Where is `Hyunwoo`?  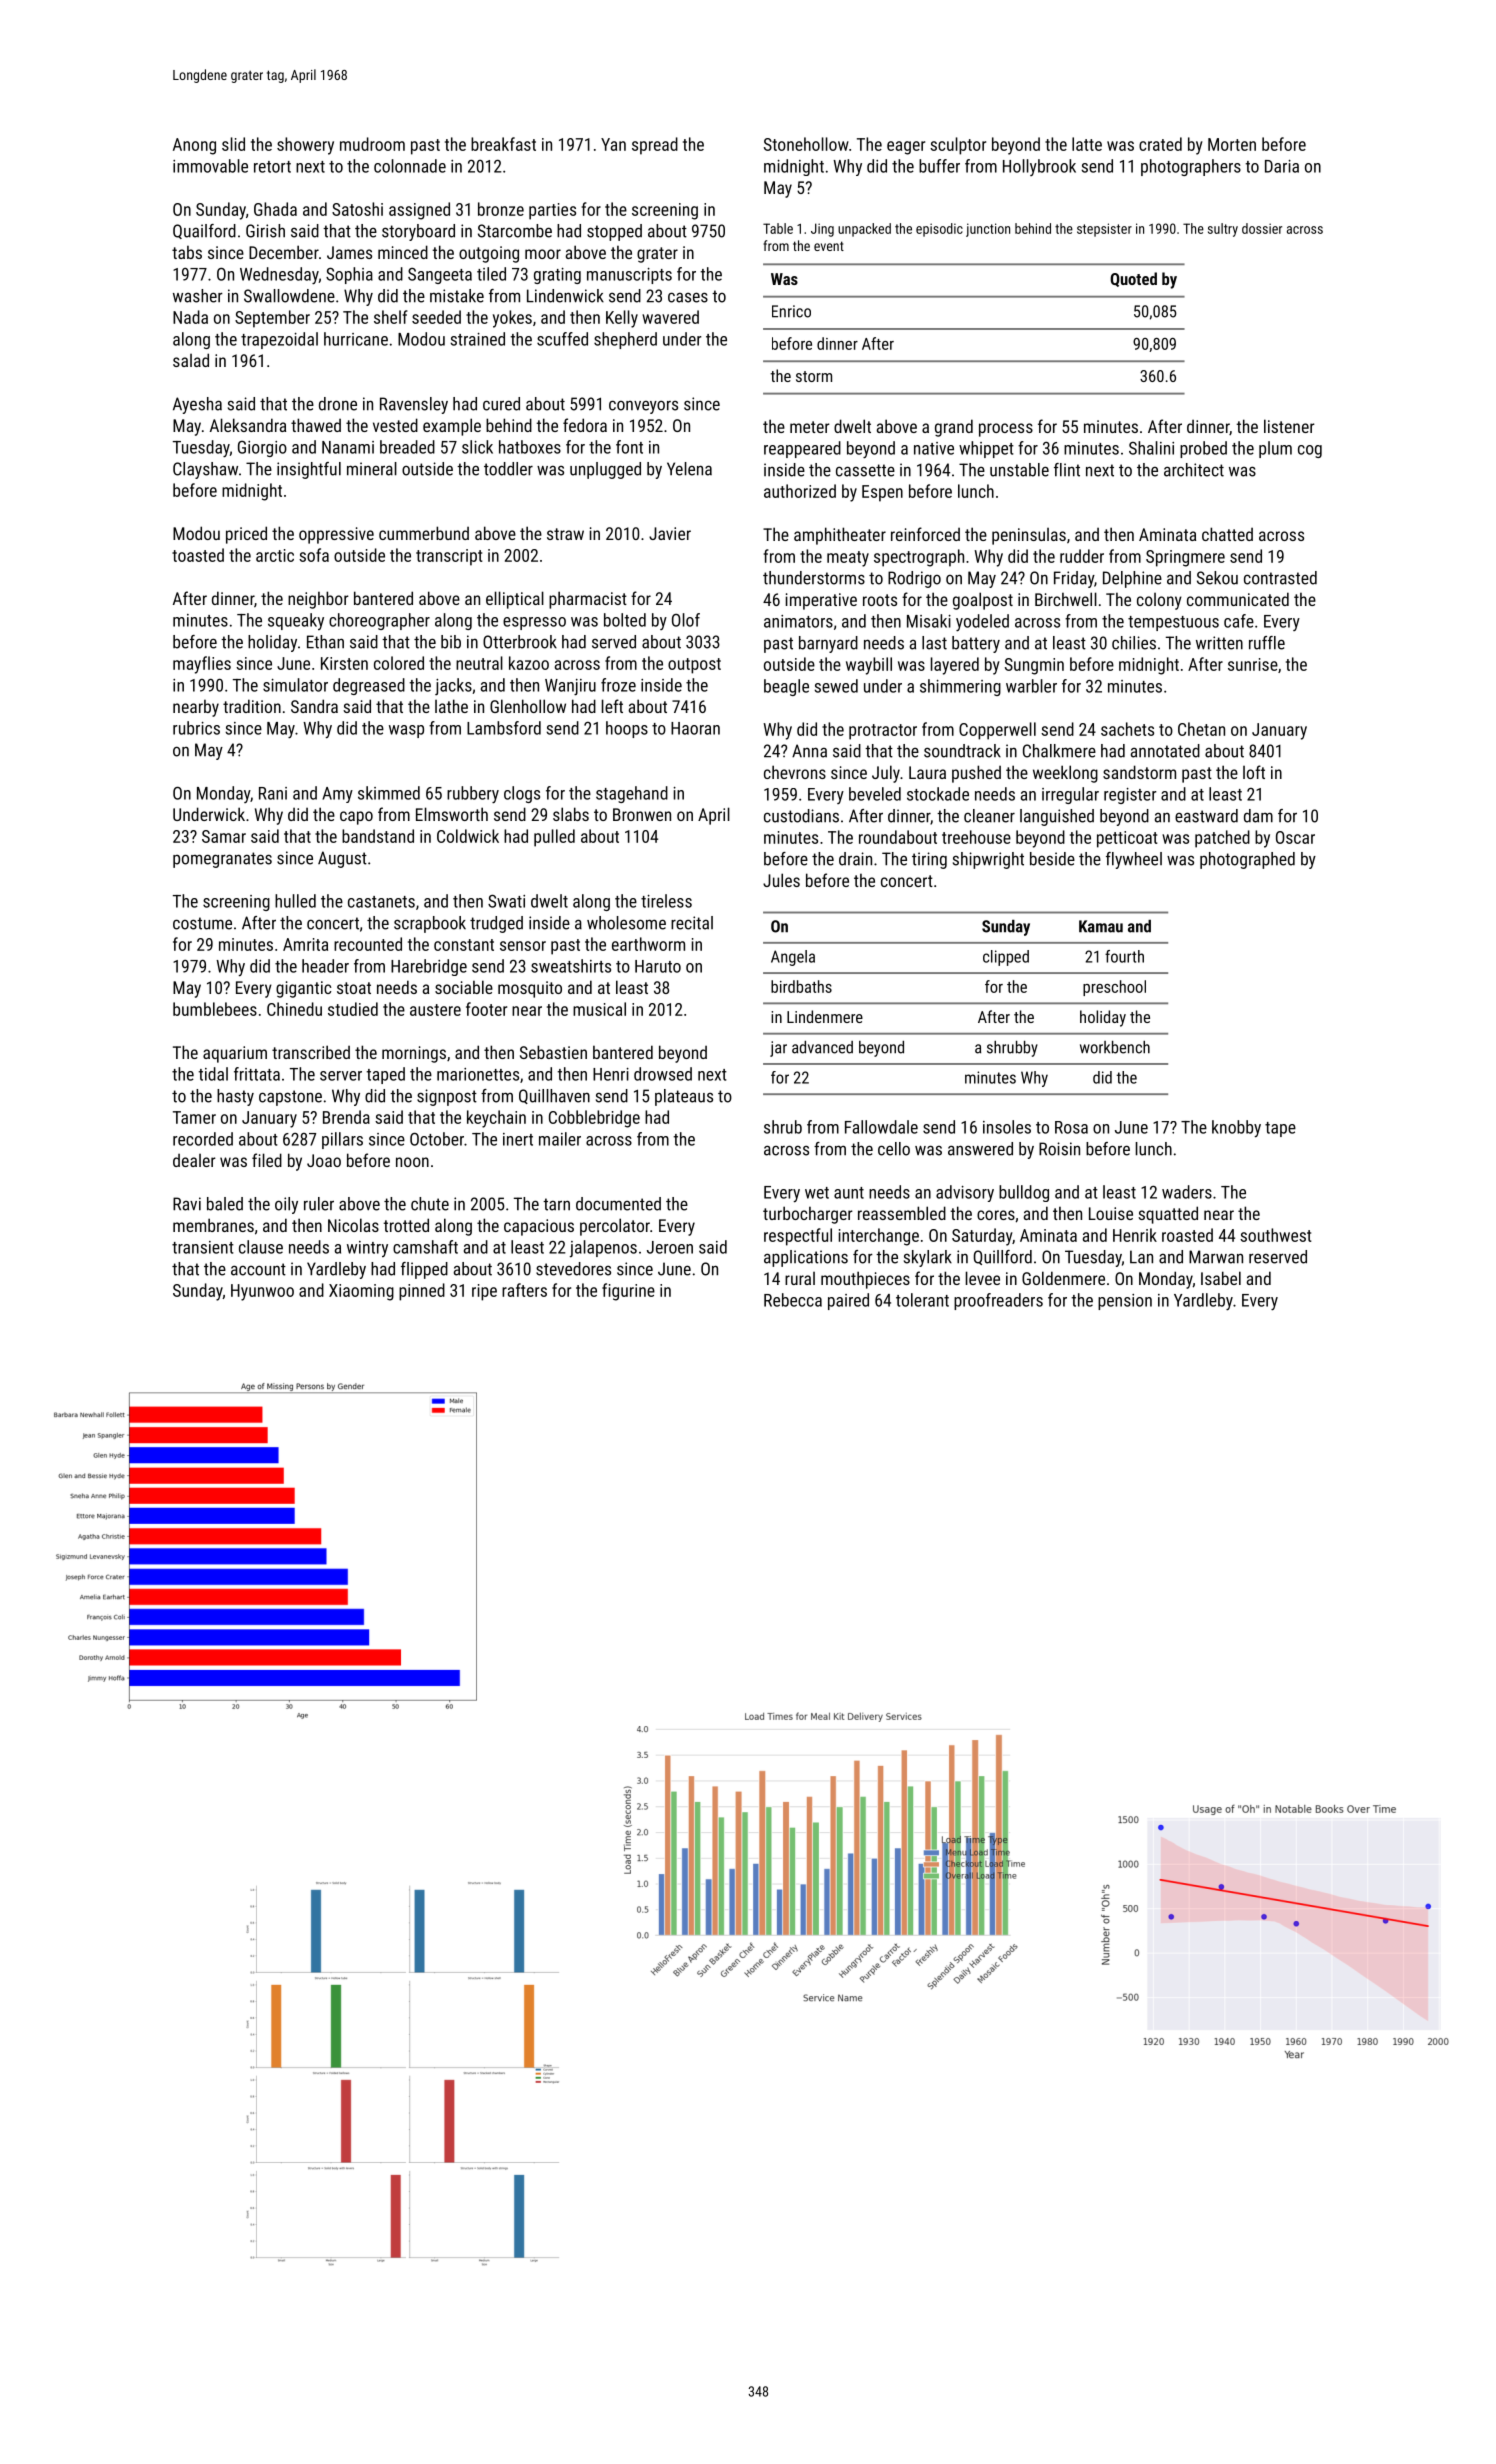
Hyunwoo is located at coordinates (262, 1292).
